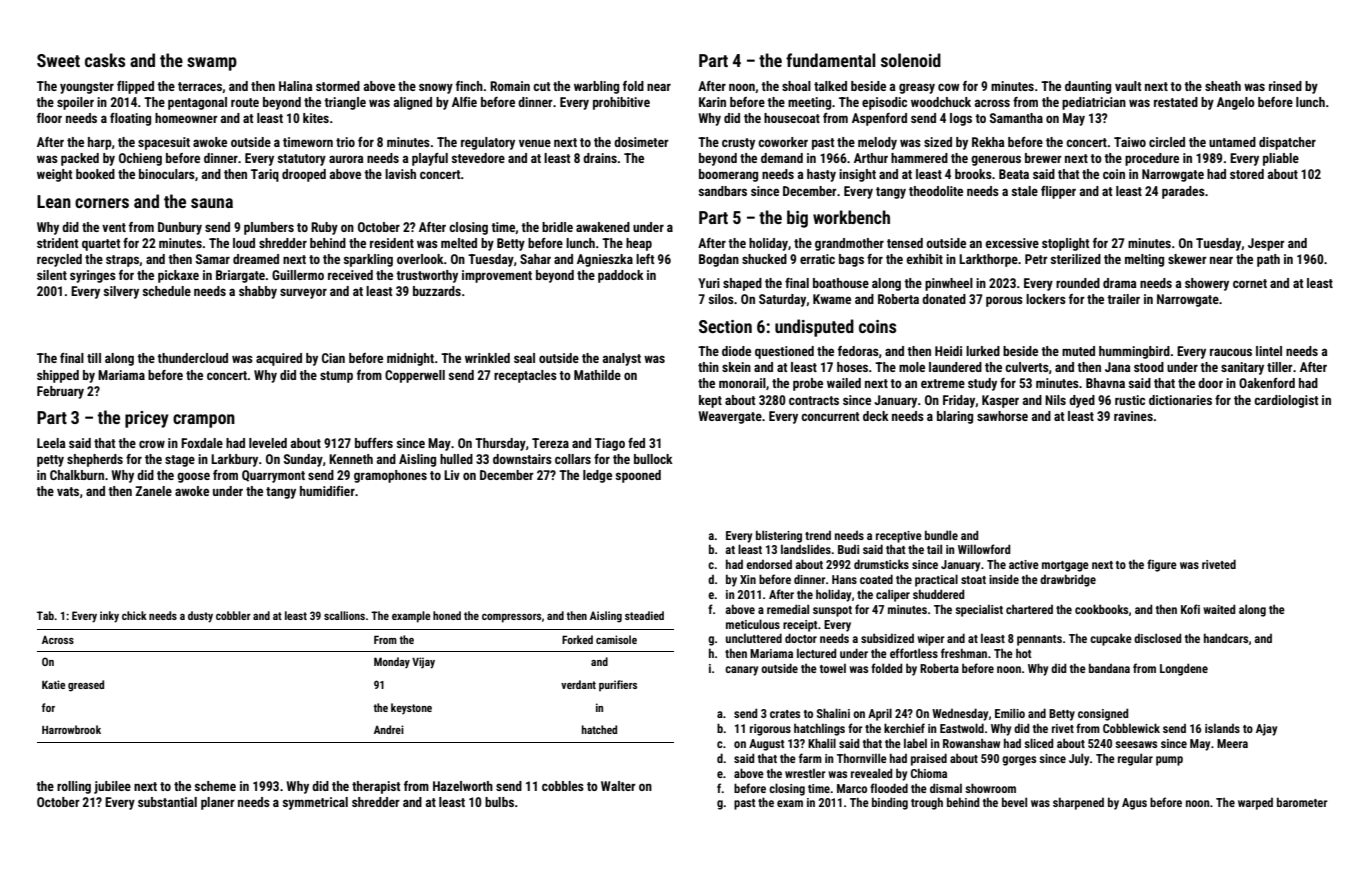 The width and height of the image is (1372, 887). What do you see at coordinates (1286, 401) in the image?
I see `cardiologist` at bounding box center [1286, 401].
